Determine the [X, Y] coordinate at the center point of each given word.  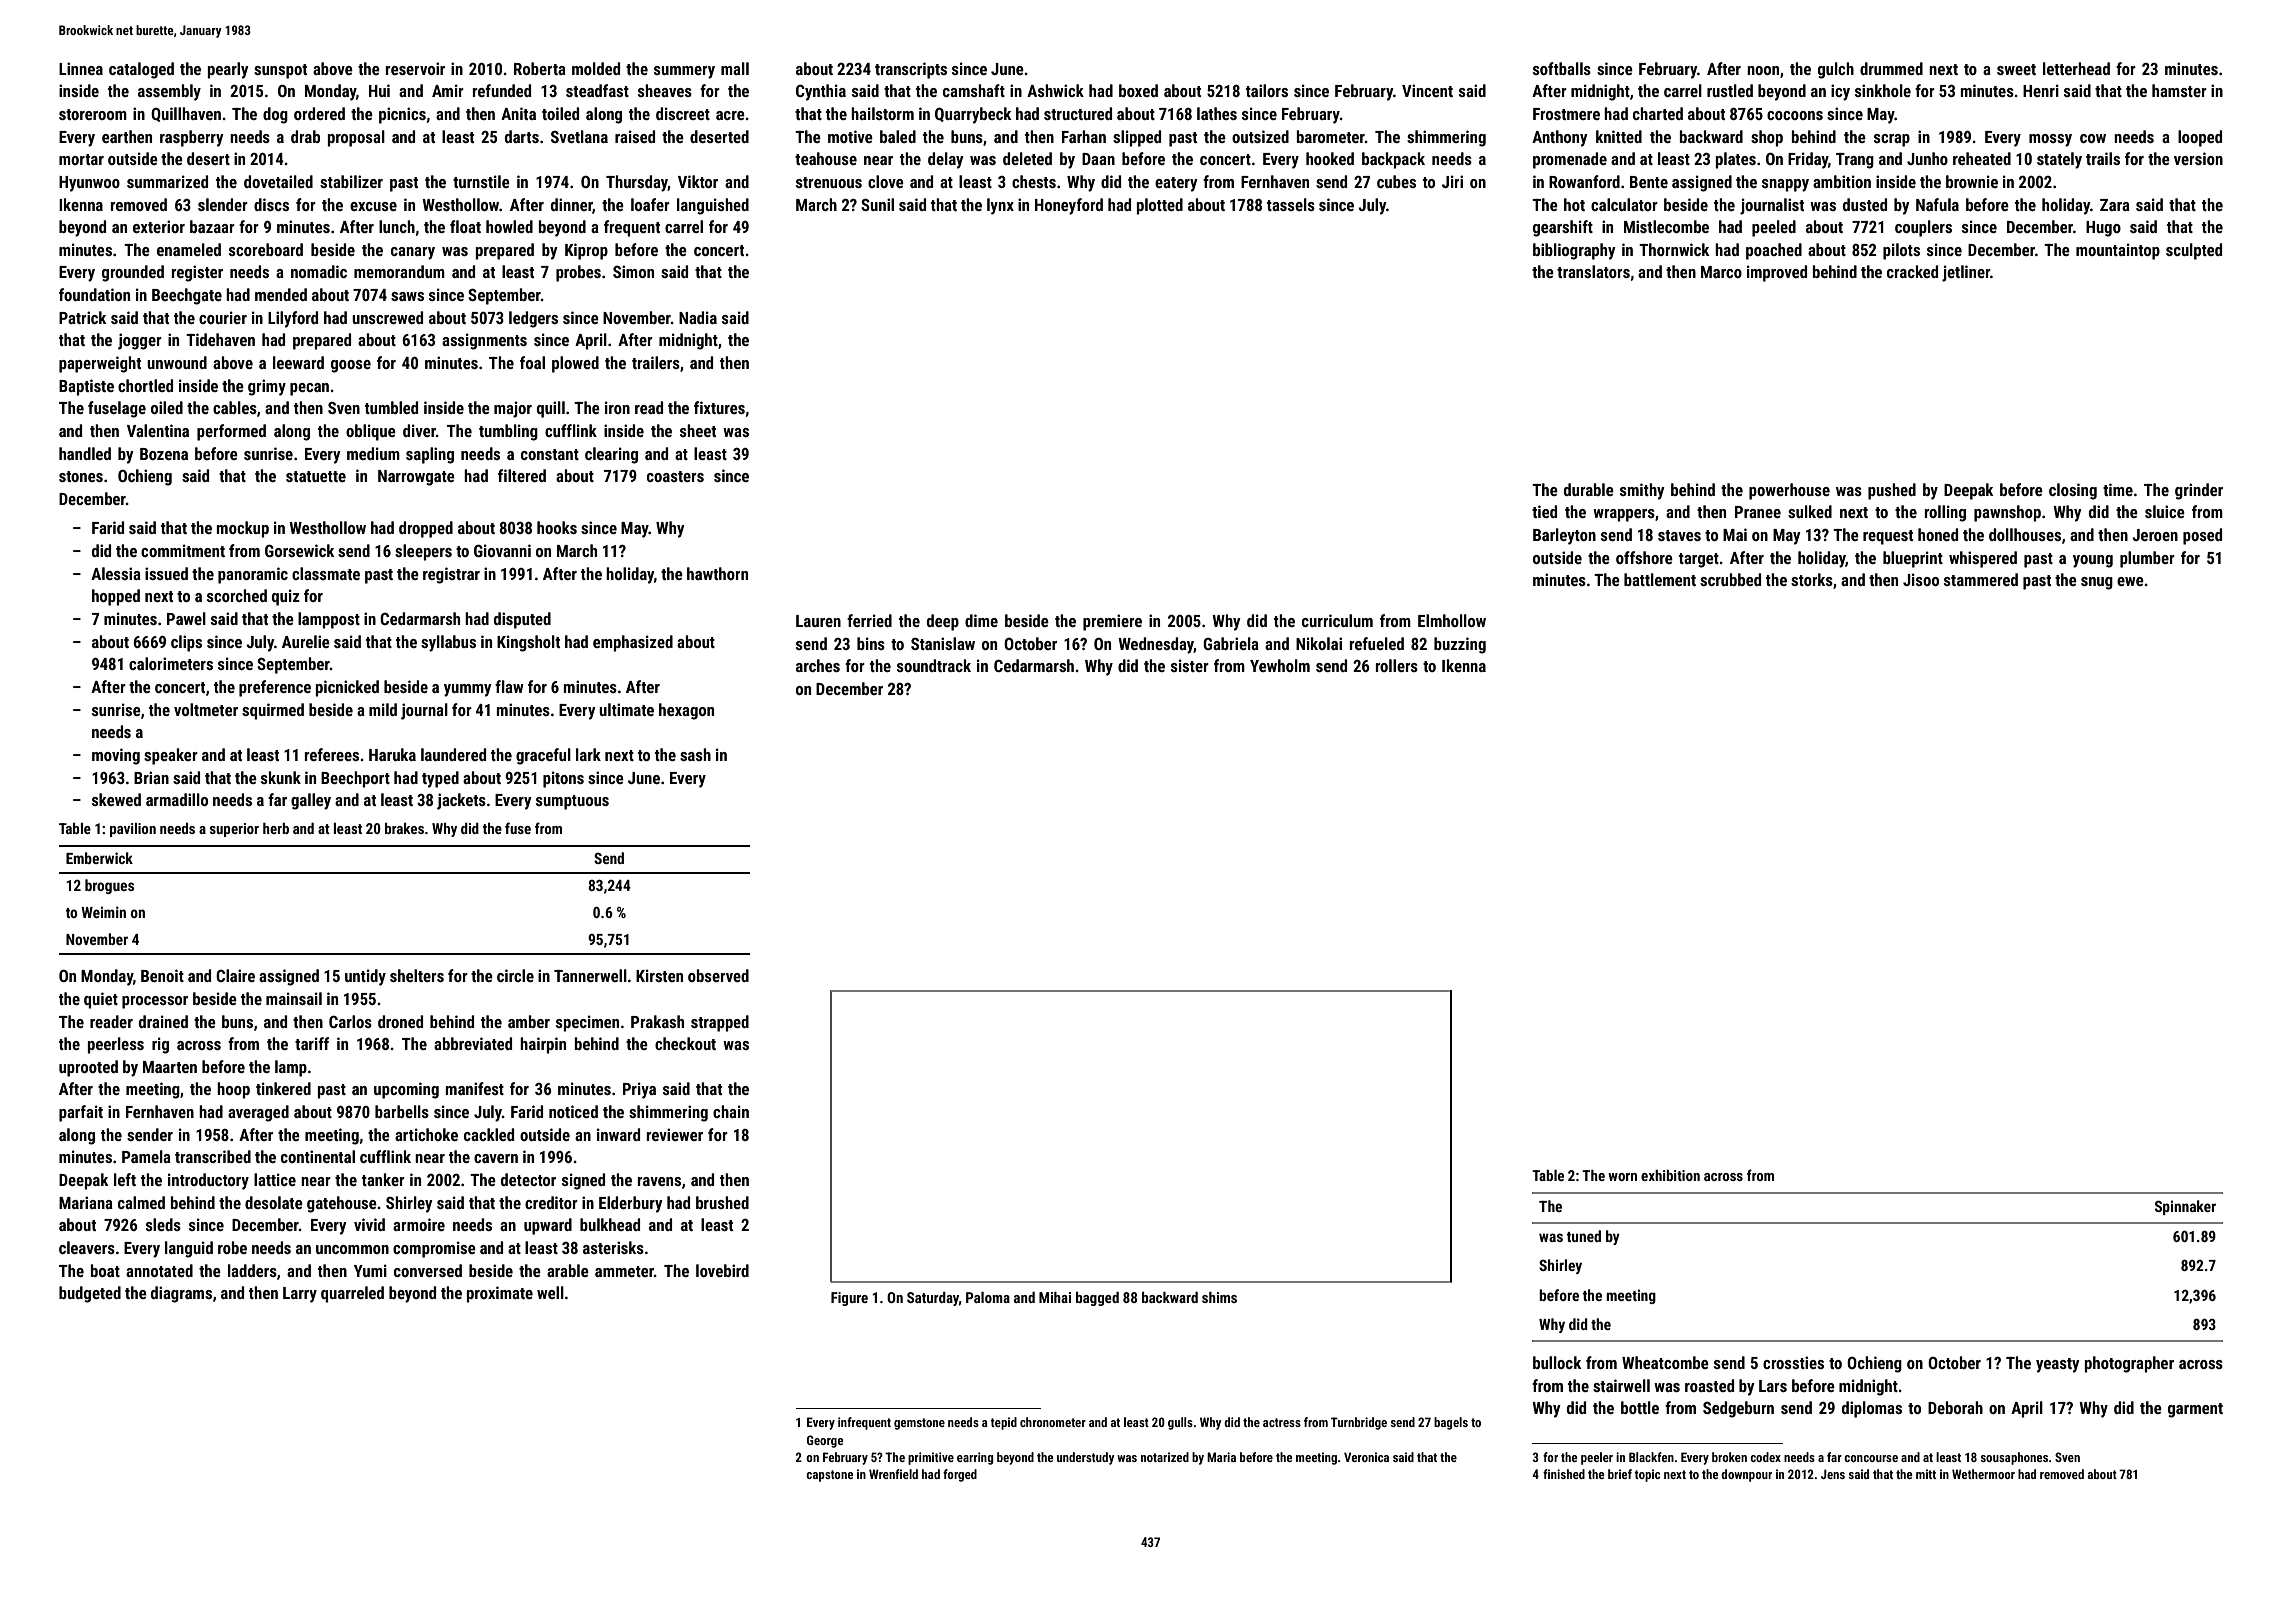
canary [413, 253]
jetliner [1966, 273]
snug [2097, 583]
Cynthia [821, 92]
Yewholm [1280, 665]
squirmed [273, 711]
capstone [829, 1476]
